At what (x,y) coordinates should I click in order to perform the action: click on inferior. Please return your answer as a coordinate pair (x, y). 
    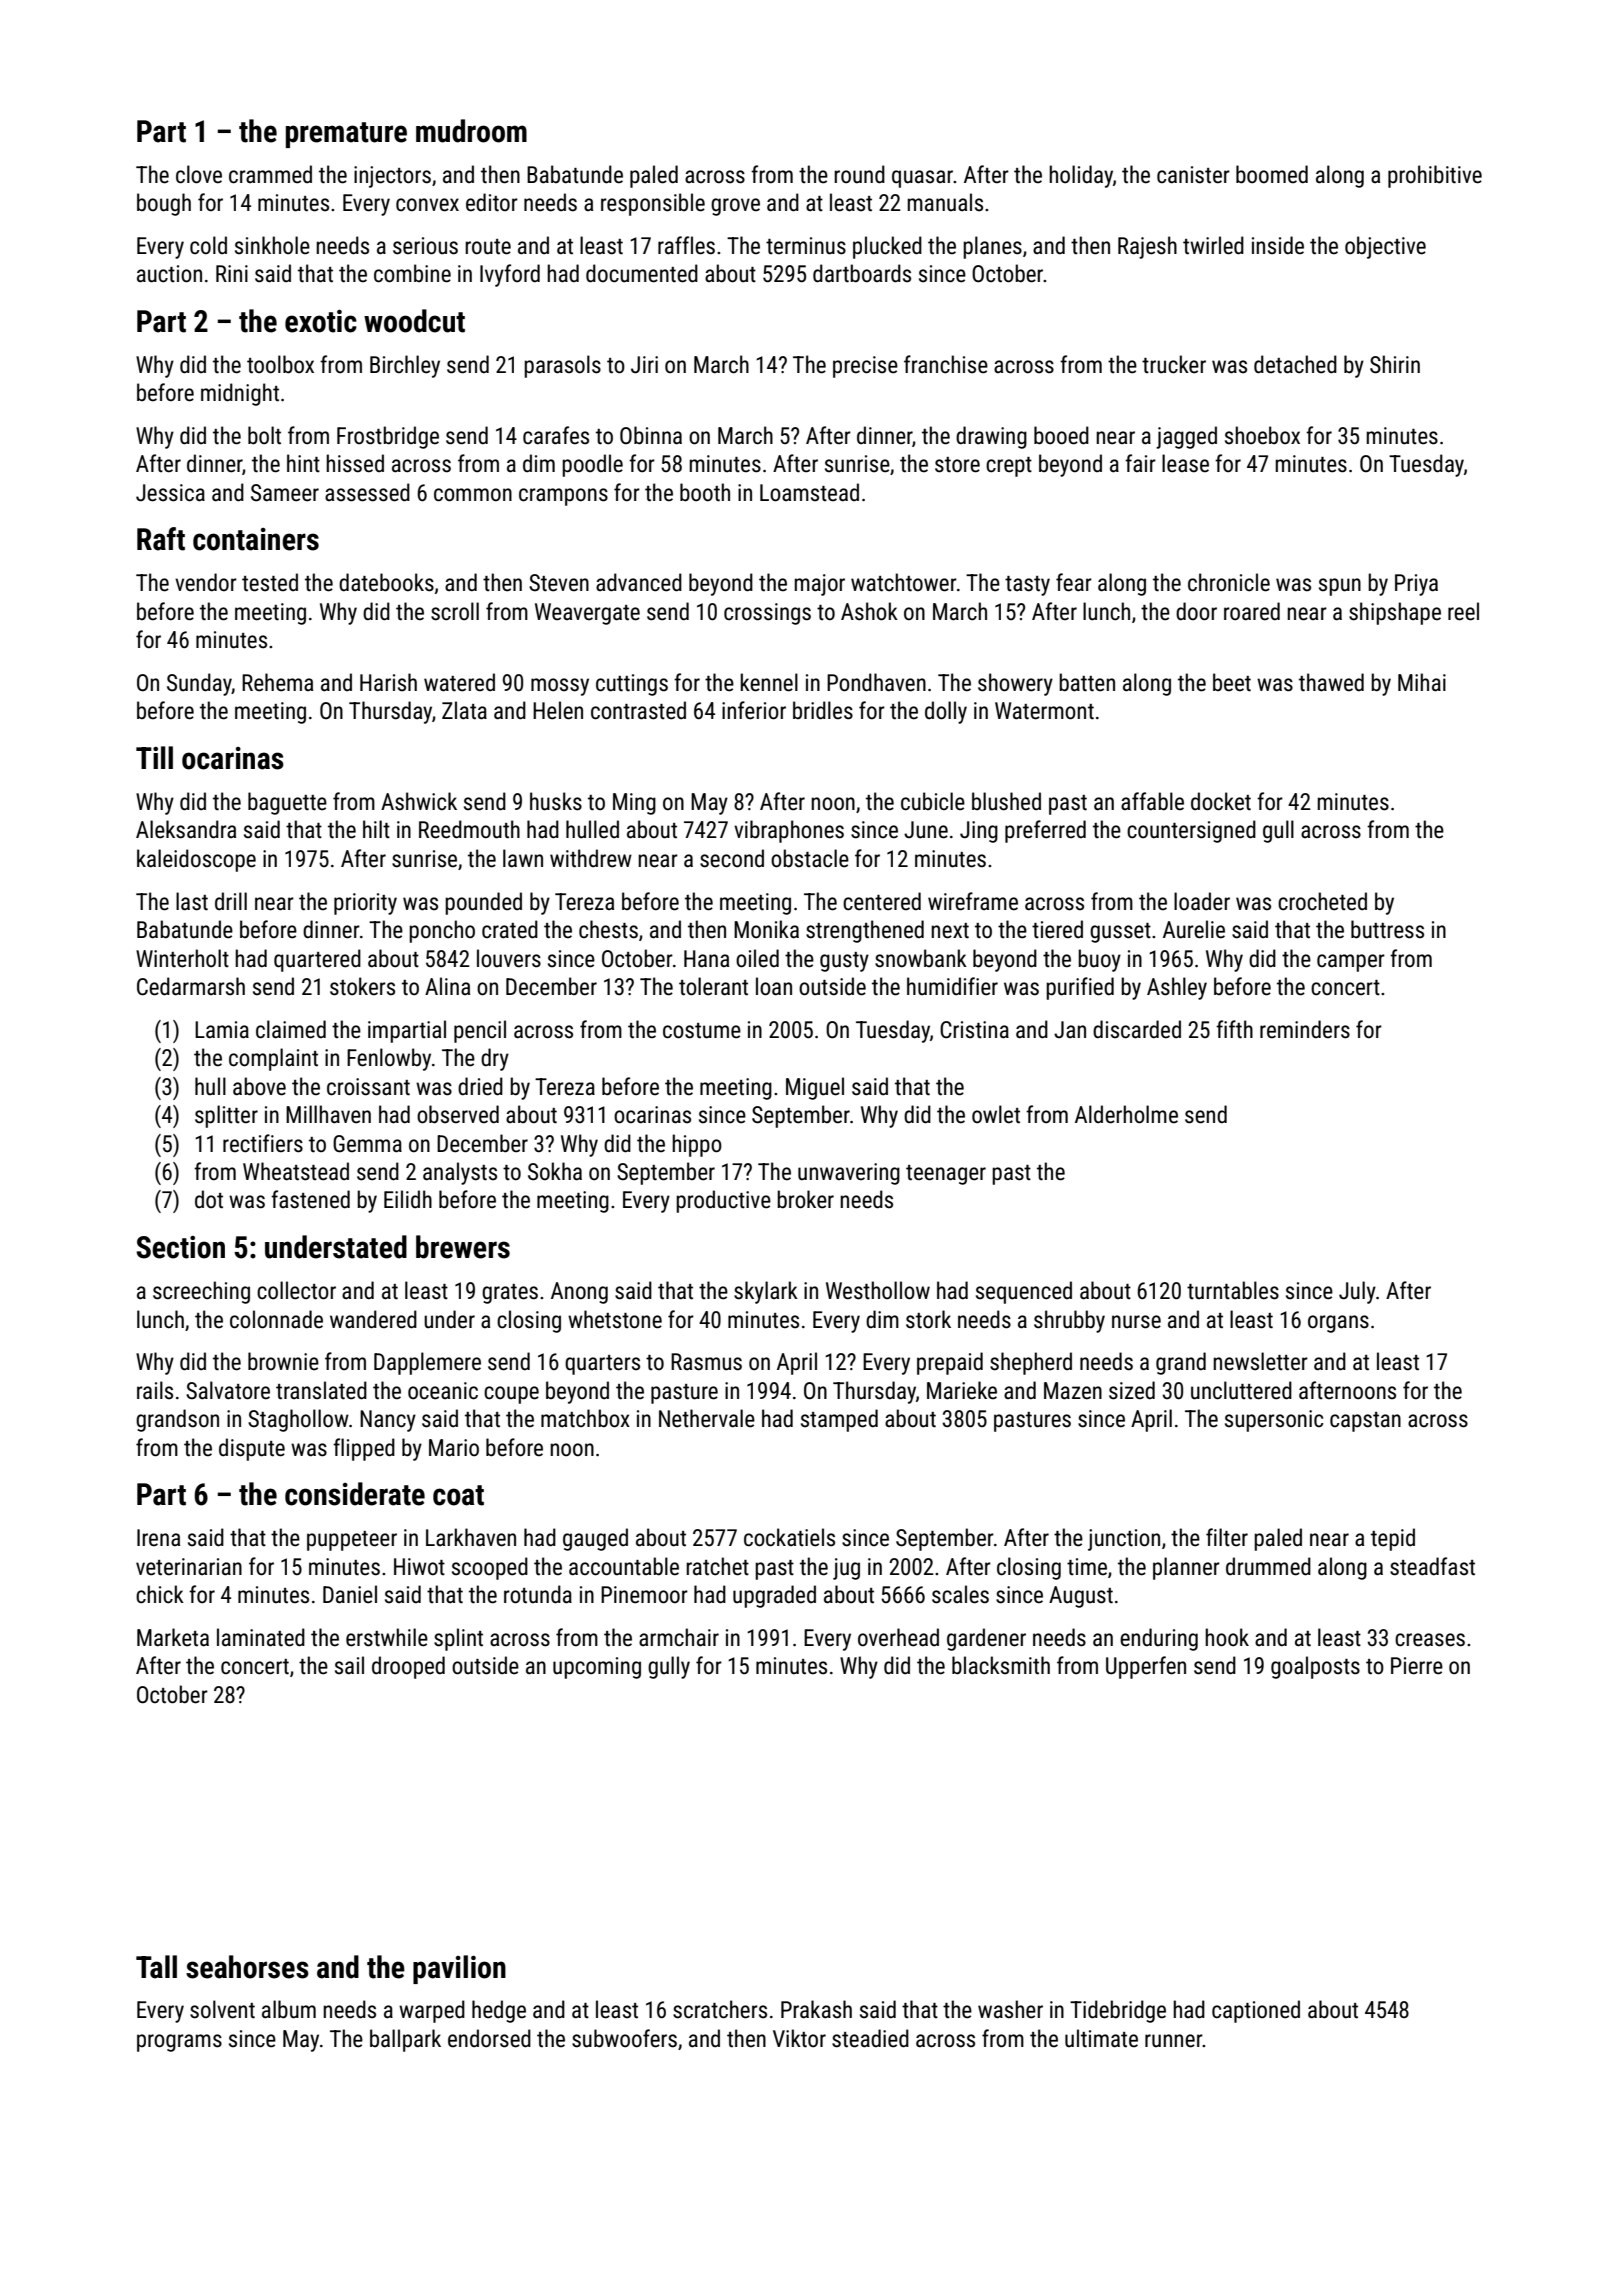
    Looking at the image, I should click on (754, 710).
